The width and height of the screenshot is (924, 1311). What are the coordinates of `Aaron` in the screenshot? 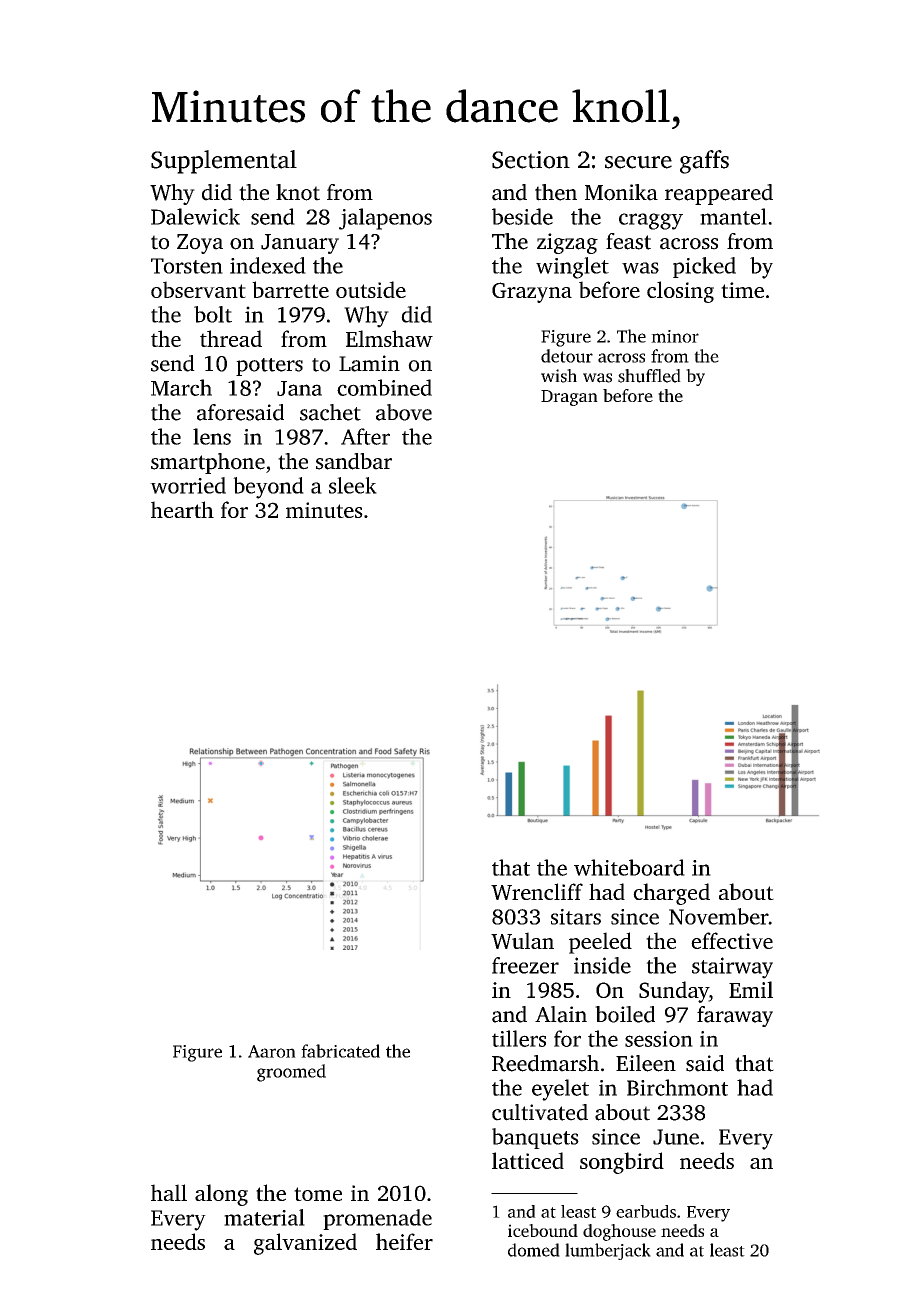 It's located at (272, 1051).
